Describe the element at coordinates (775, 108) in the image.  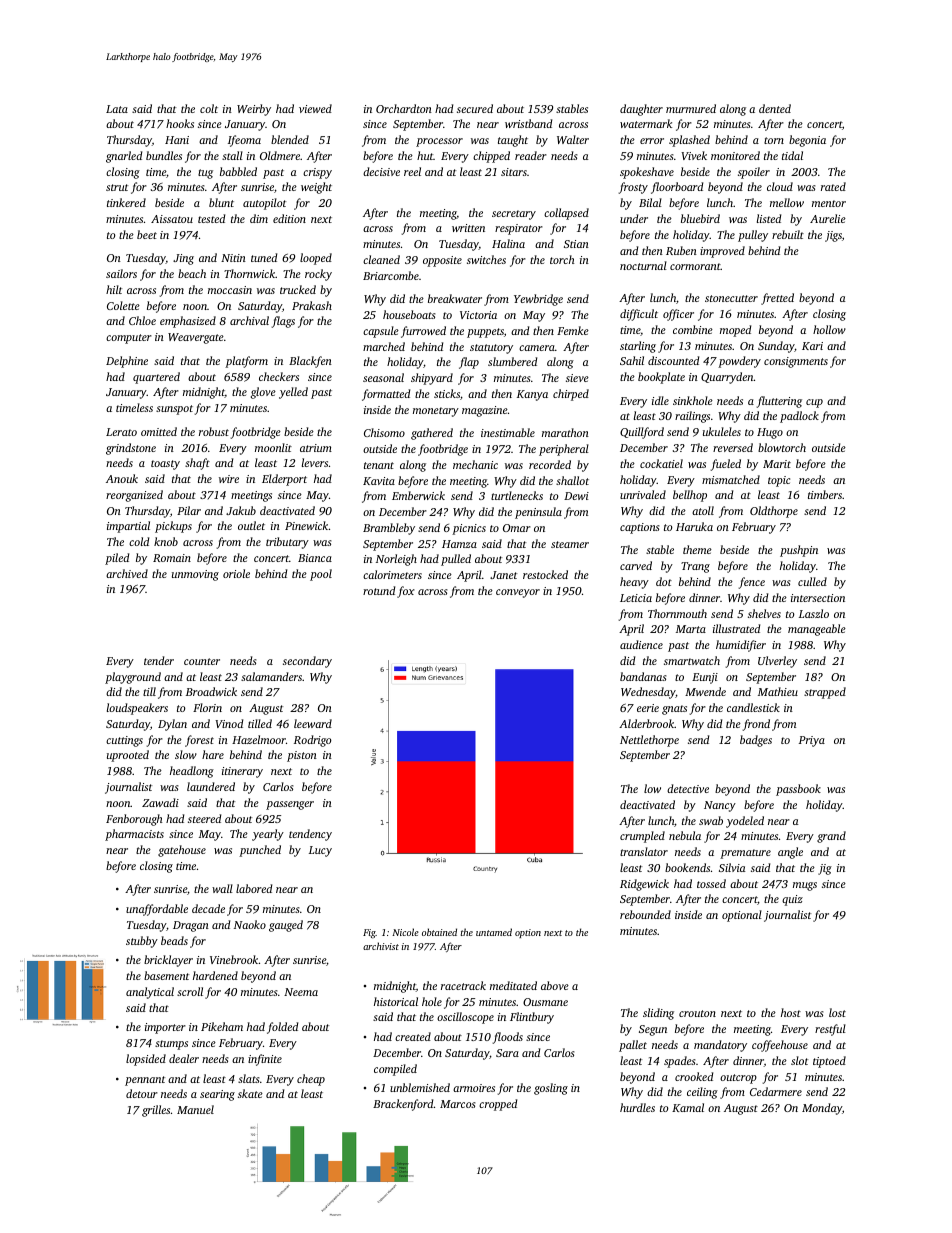
I see `dented` at that location.
